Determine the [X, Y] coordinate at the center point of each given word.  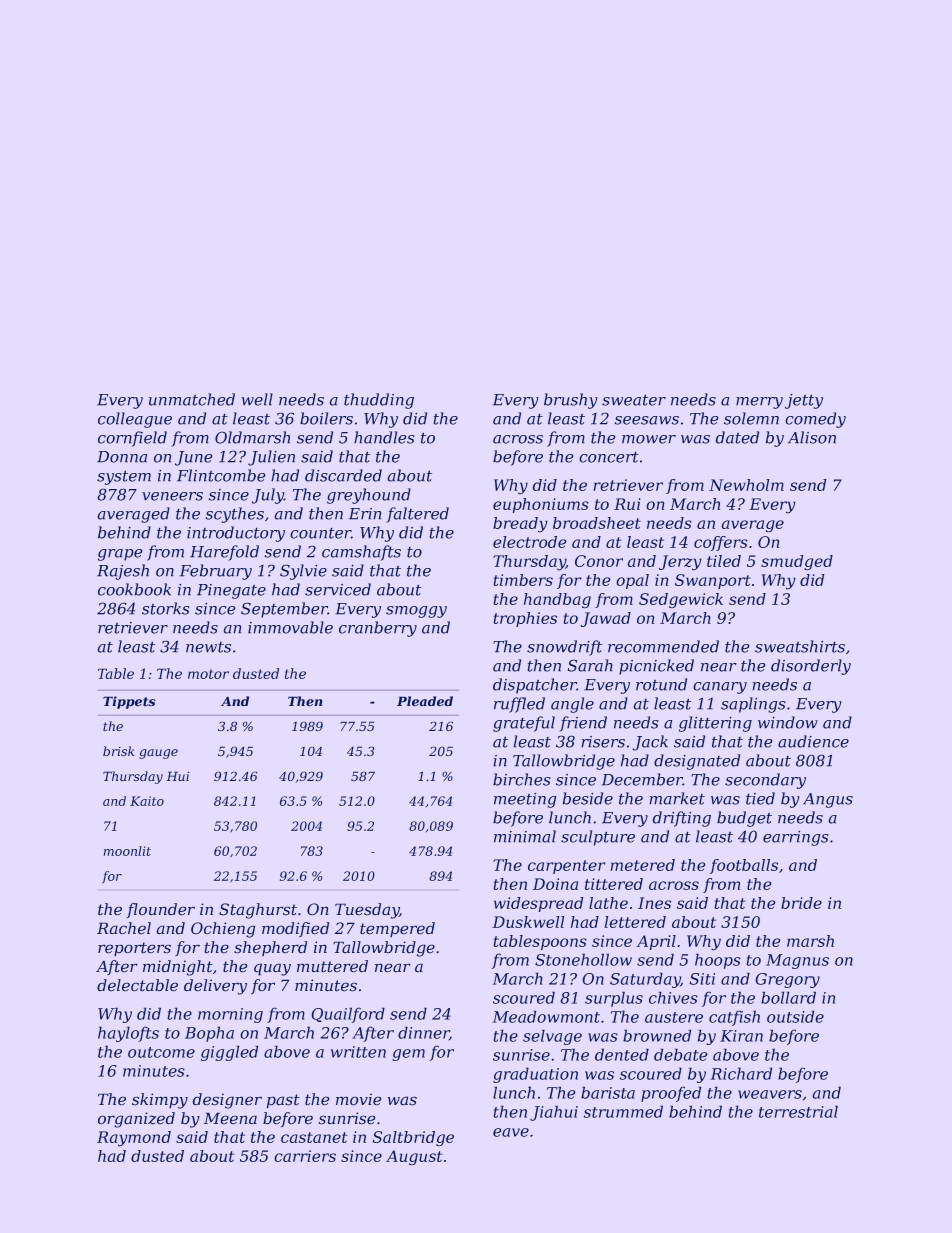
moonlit [127, 851]
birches [522, 779]
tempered [397, 929]
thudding [379, 401]
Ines [654, 903]
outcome [161, 1052]
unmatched [192, 399]
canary [720, 688]
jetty [804, 401]
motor [208, 674]
